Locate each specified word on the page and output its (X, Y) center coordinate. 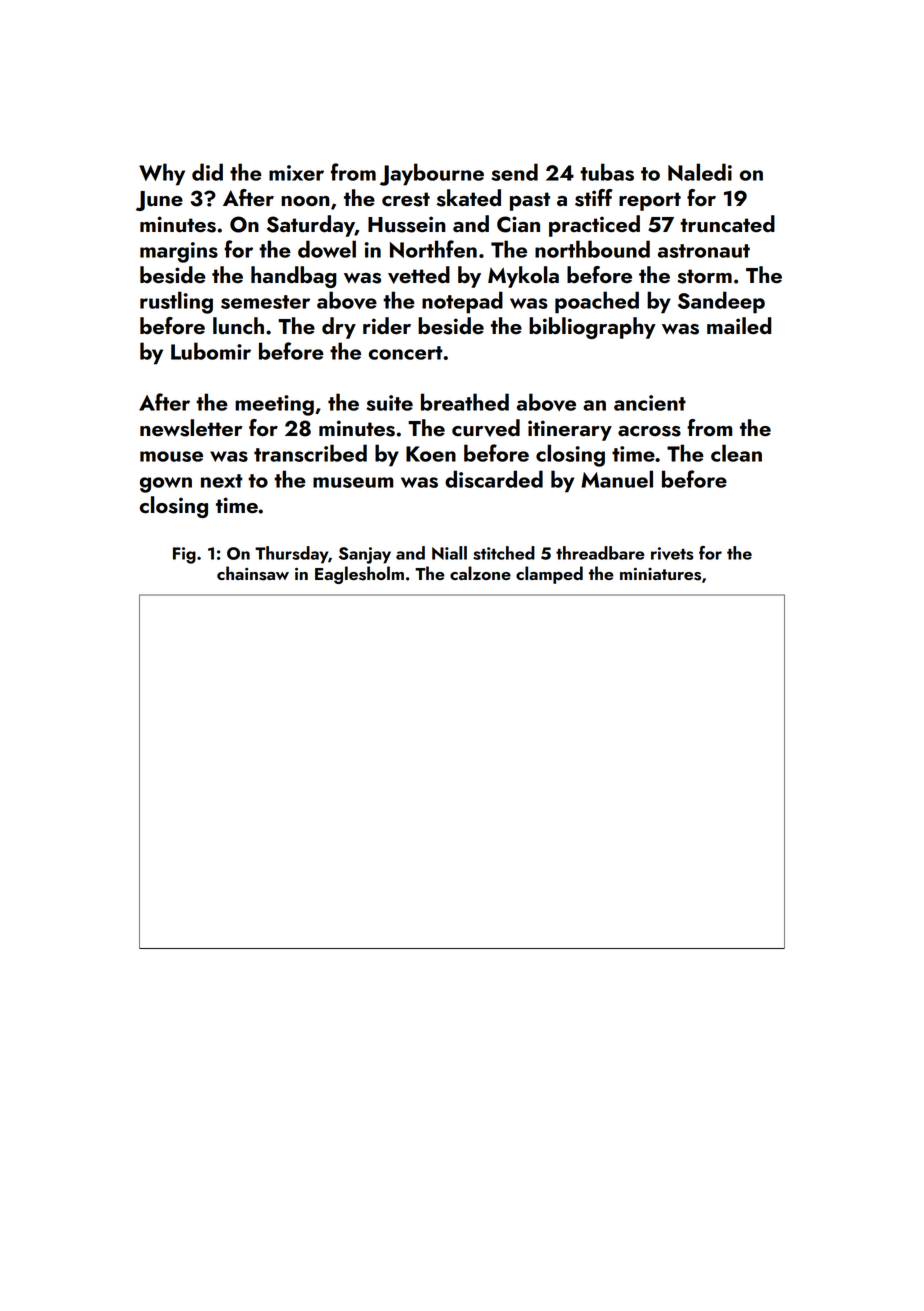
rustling (176, 302)
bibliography (592, 328)
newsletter (191, 428)
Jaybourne (432, 174)
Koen (431, 454)
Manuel (617, 479)
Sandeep (721, 302)
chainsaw (253, 573)
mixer (296, 173)
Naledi (700, 172)
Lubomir (211, 351)
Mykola (523, 277)
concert (406, 353)
